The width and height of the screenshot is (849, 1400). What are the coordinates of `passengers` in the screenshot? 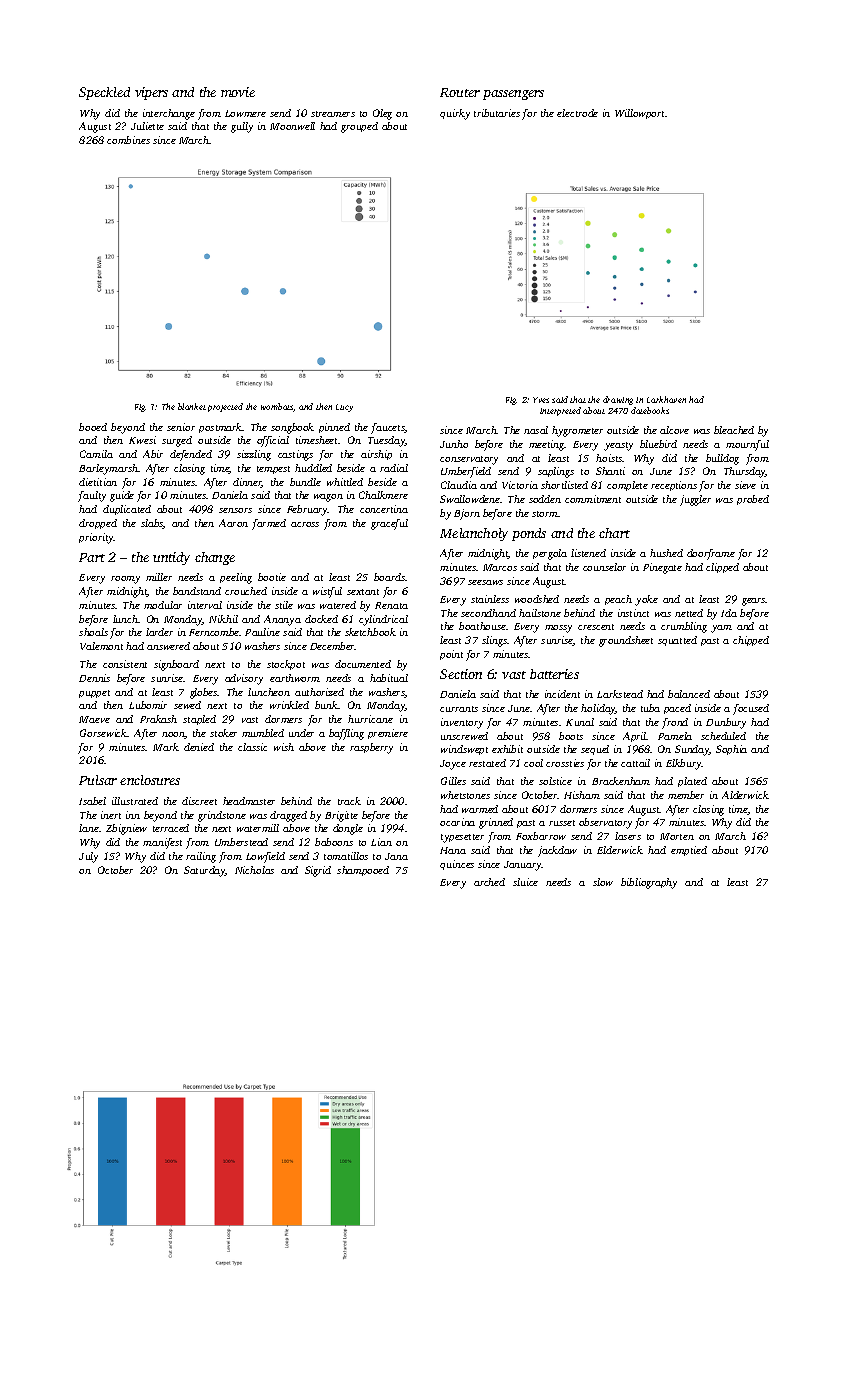 It's located at (513, 95).
